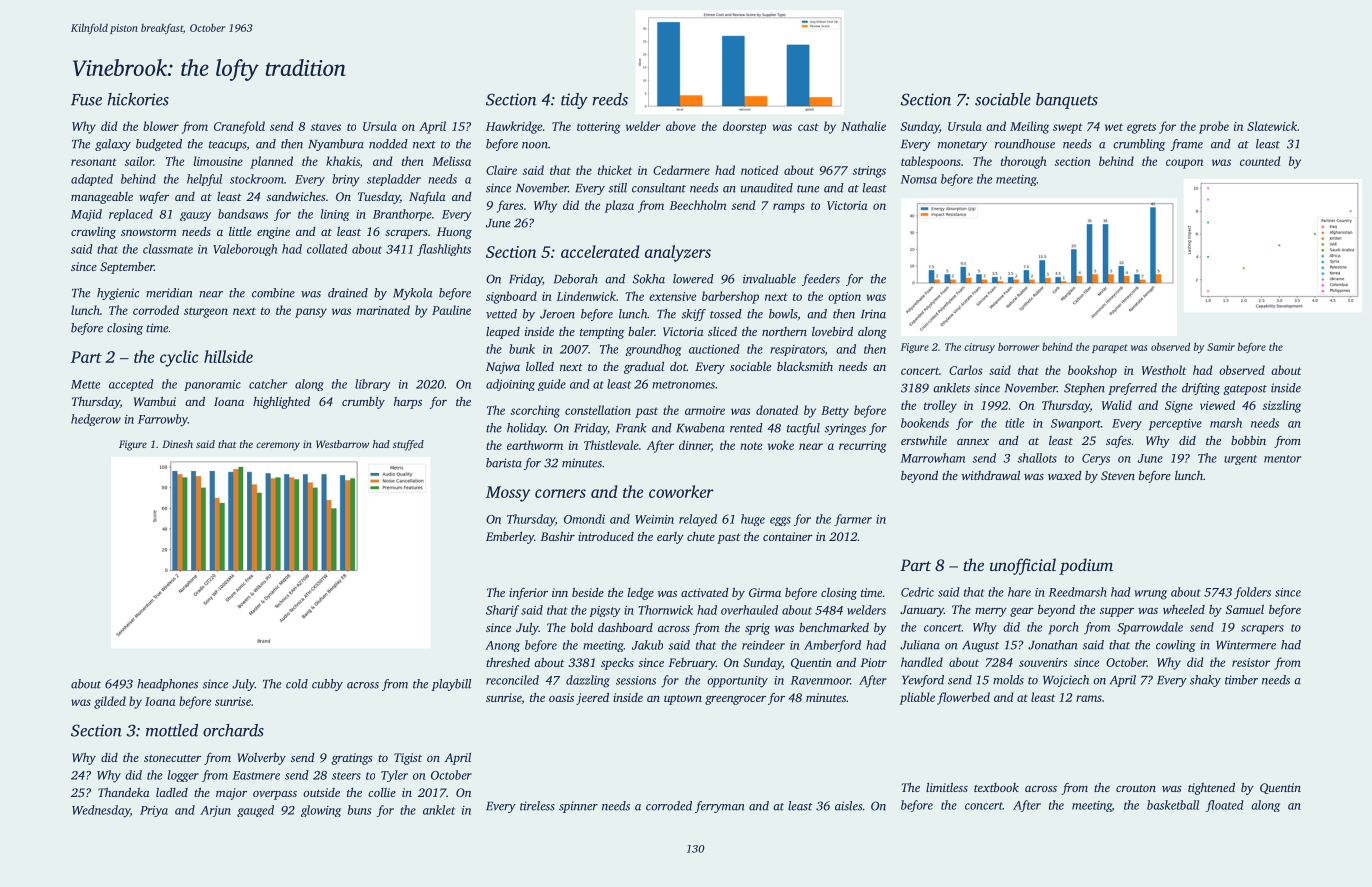 This document has height=887, width=1372. I want to click on floated, so click(1224, 806).
